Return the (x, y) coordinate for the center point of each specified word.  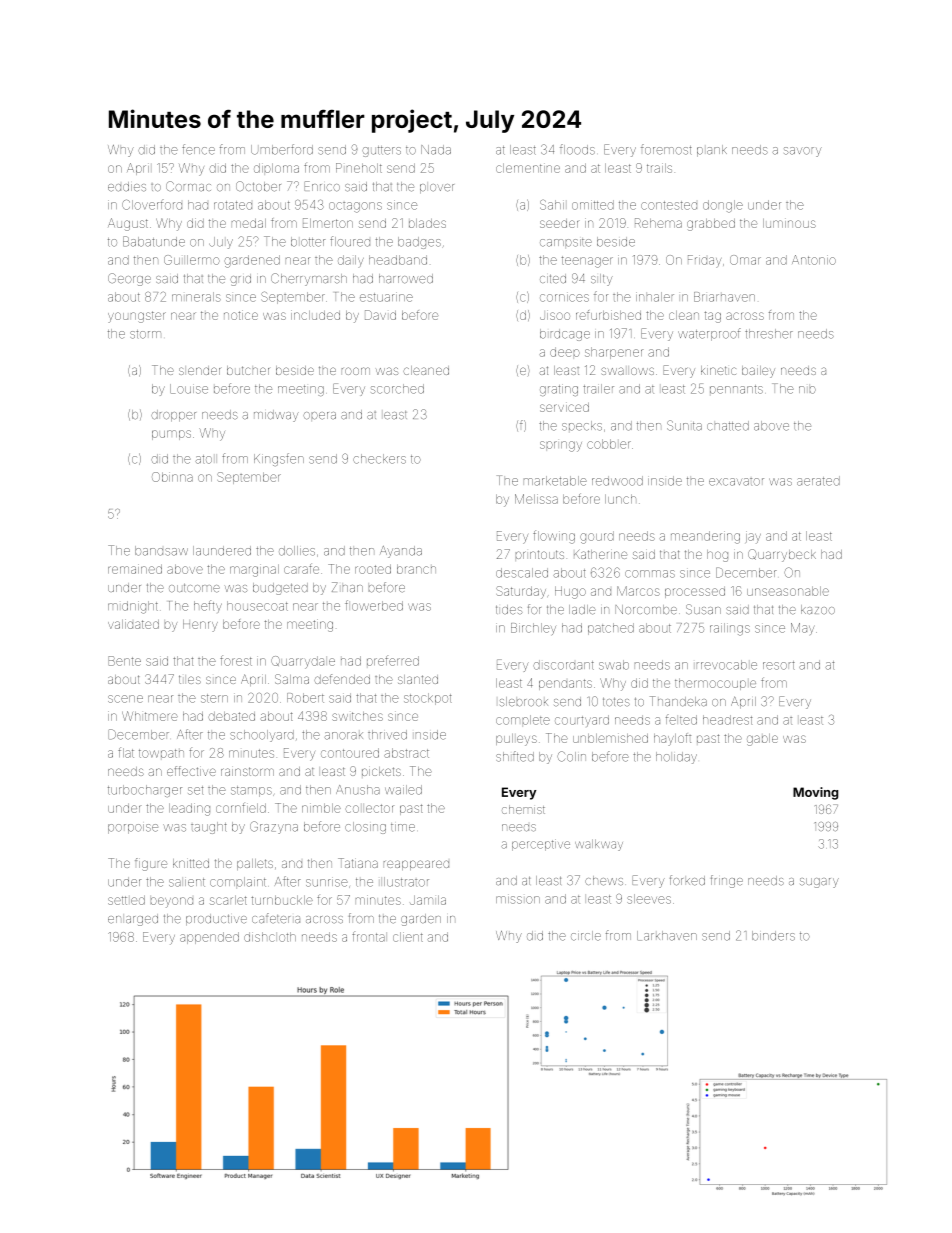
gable (762, 740)
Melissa (536, 499)
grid (240, 280)
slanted (418, 679)
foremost (666, 149)
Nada (436, 150)
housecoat (257, 606)
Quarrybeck (782, 555)
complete (523, 720)
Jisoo (555, 315)
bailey (758, 372)
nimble (321, 808)
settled (126, 900)
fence (198, 149)
